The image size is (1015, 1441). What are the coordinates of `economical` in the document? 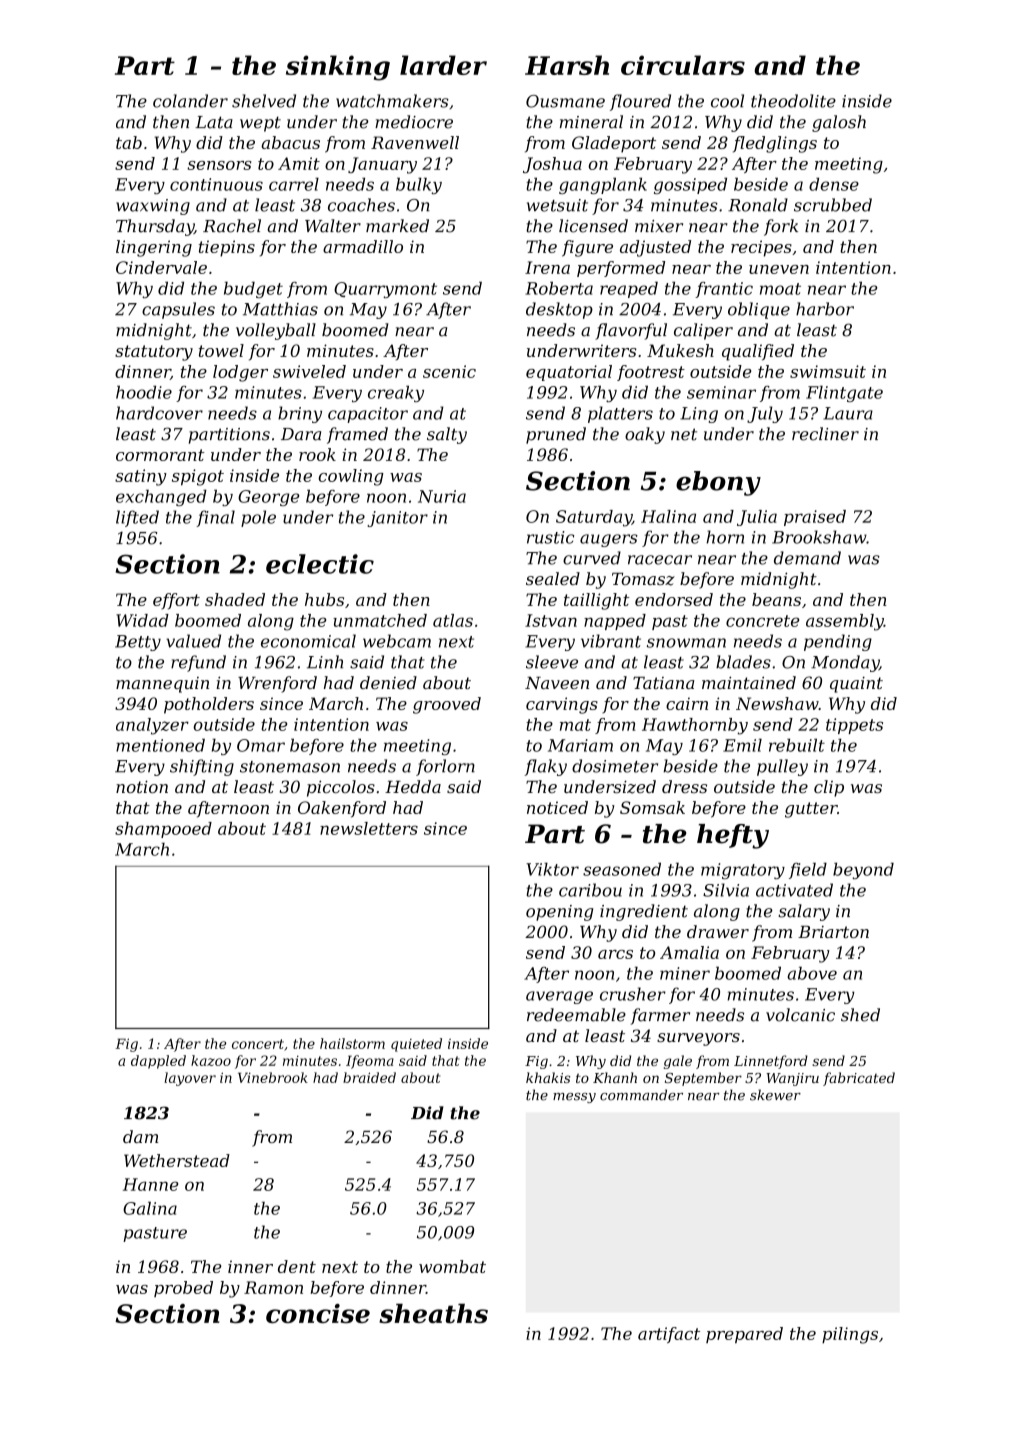 It's located at (308, 641).
